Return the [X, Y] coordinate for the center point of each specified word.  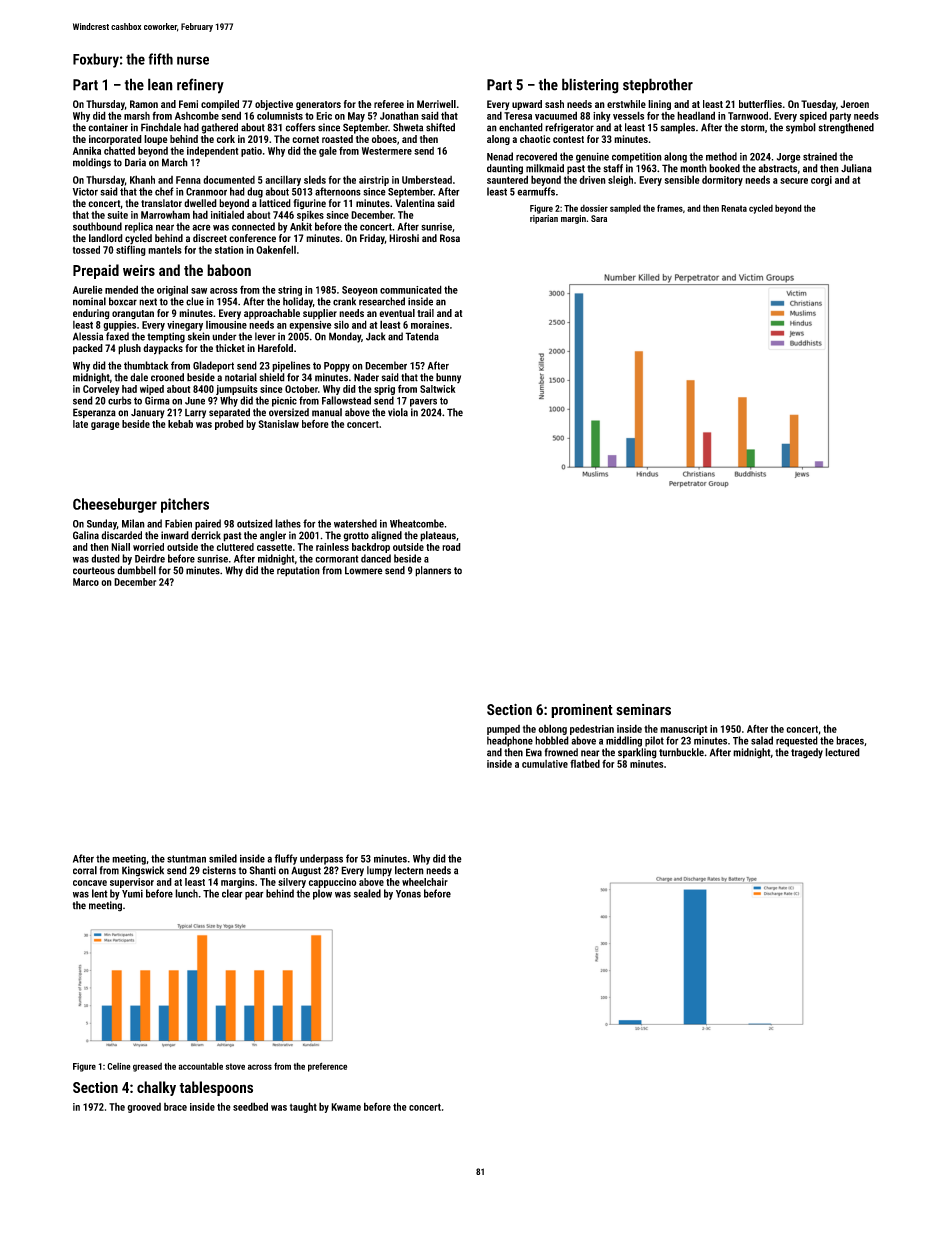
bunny [448, 378]
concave [90, 883]
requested [797, 741]
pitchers [185, 505]
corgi [821, 181]
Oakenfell [276, 249]
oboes [384, 139]
